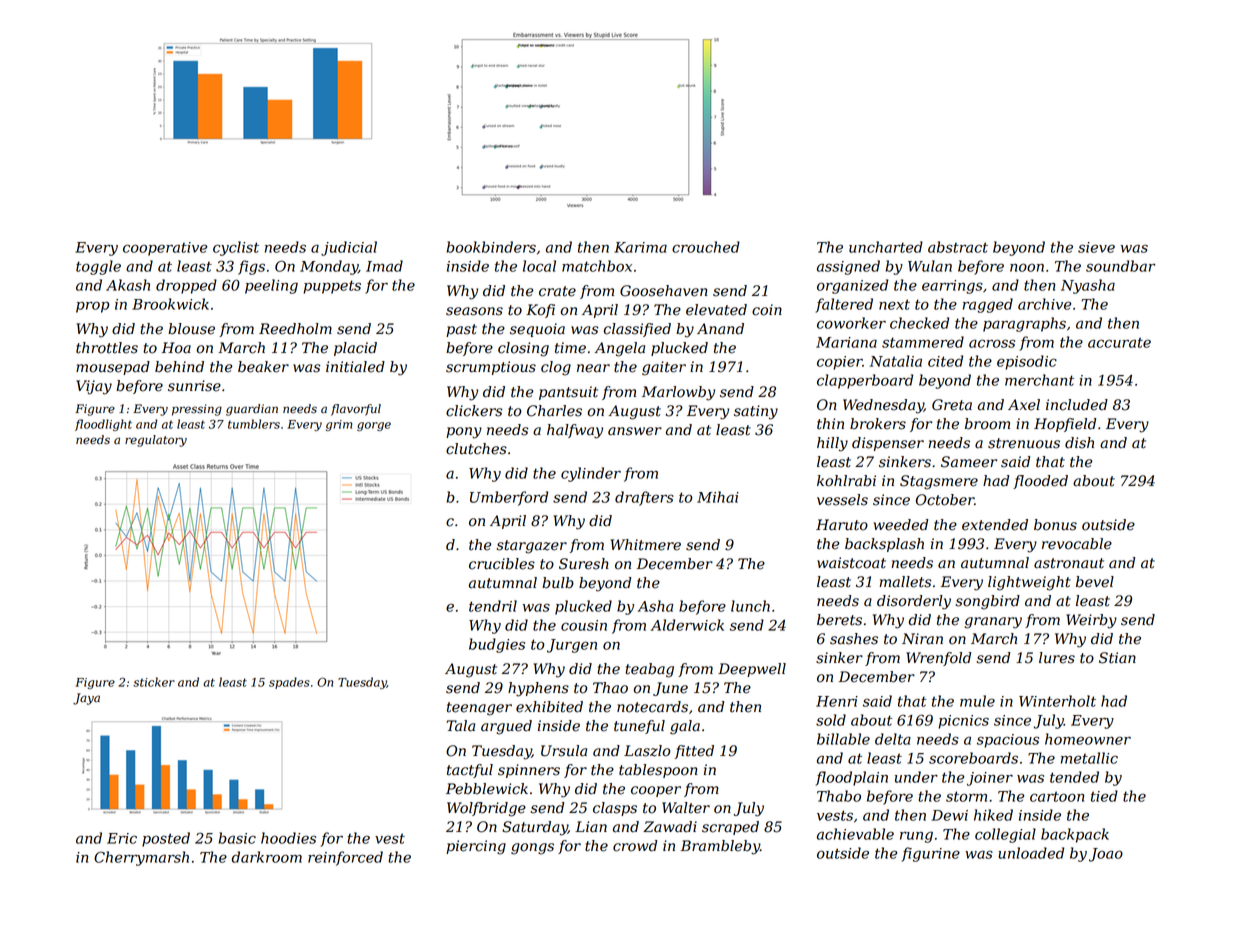  I want to click on Whitmere, so click(646, 545).
